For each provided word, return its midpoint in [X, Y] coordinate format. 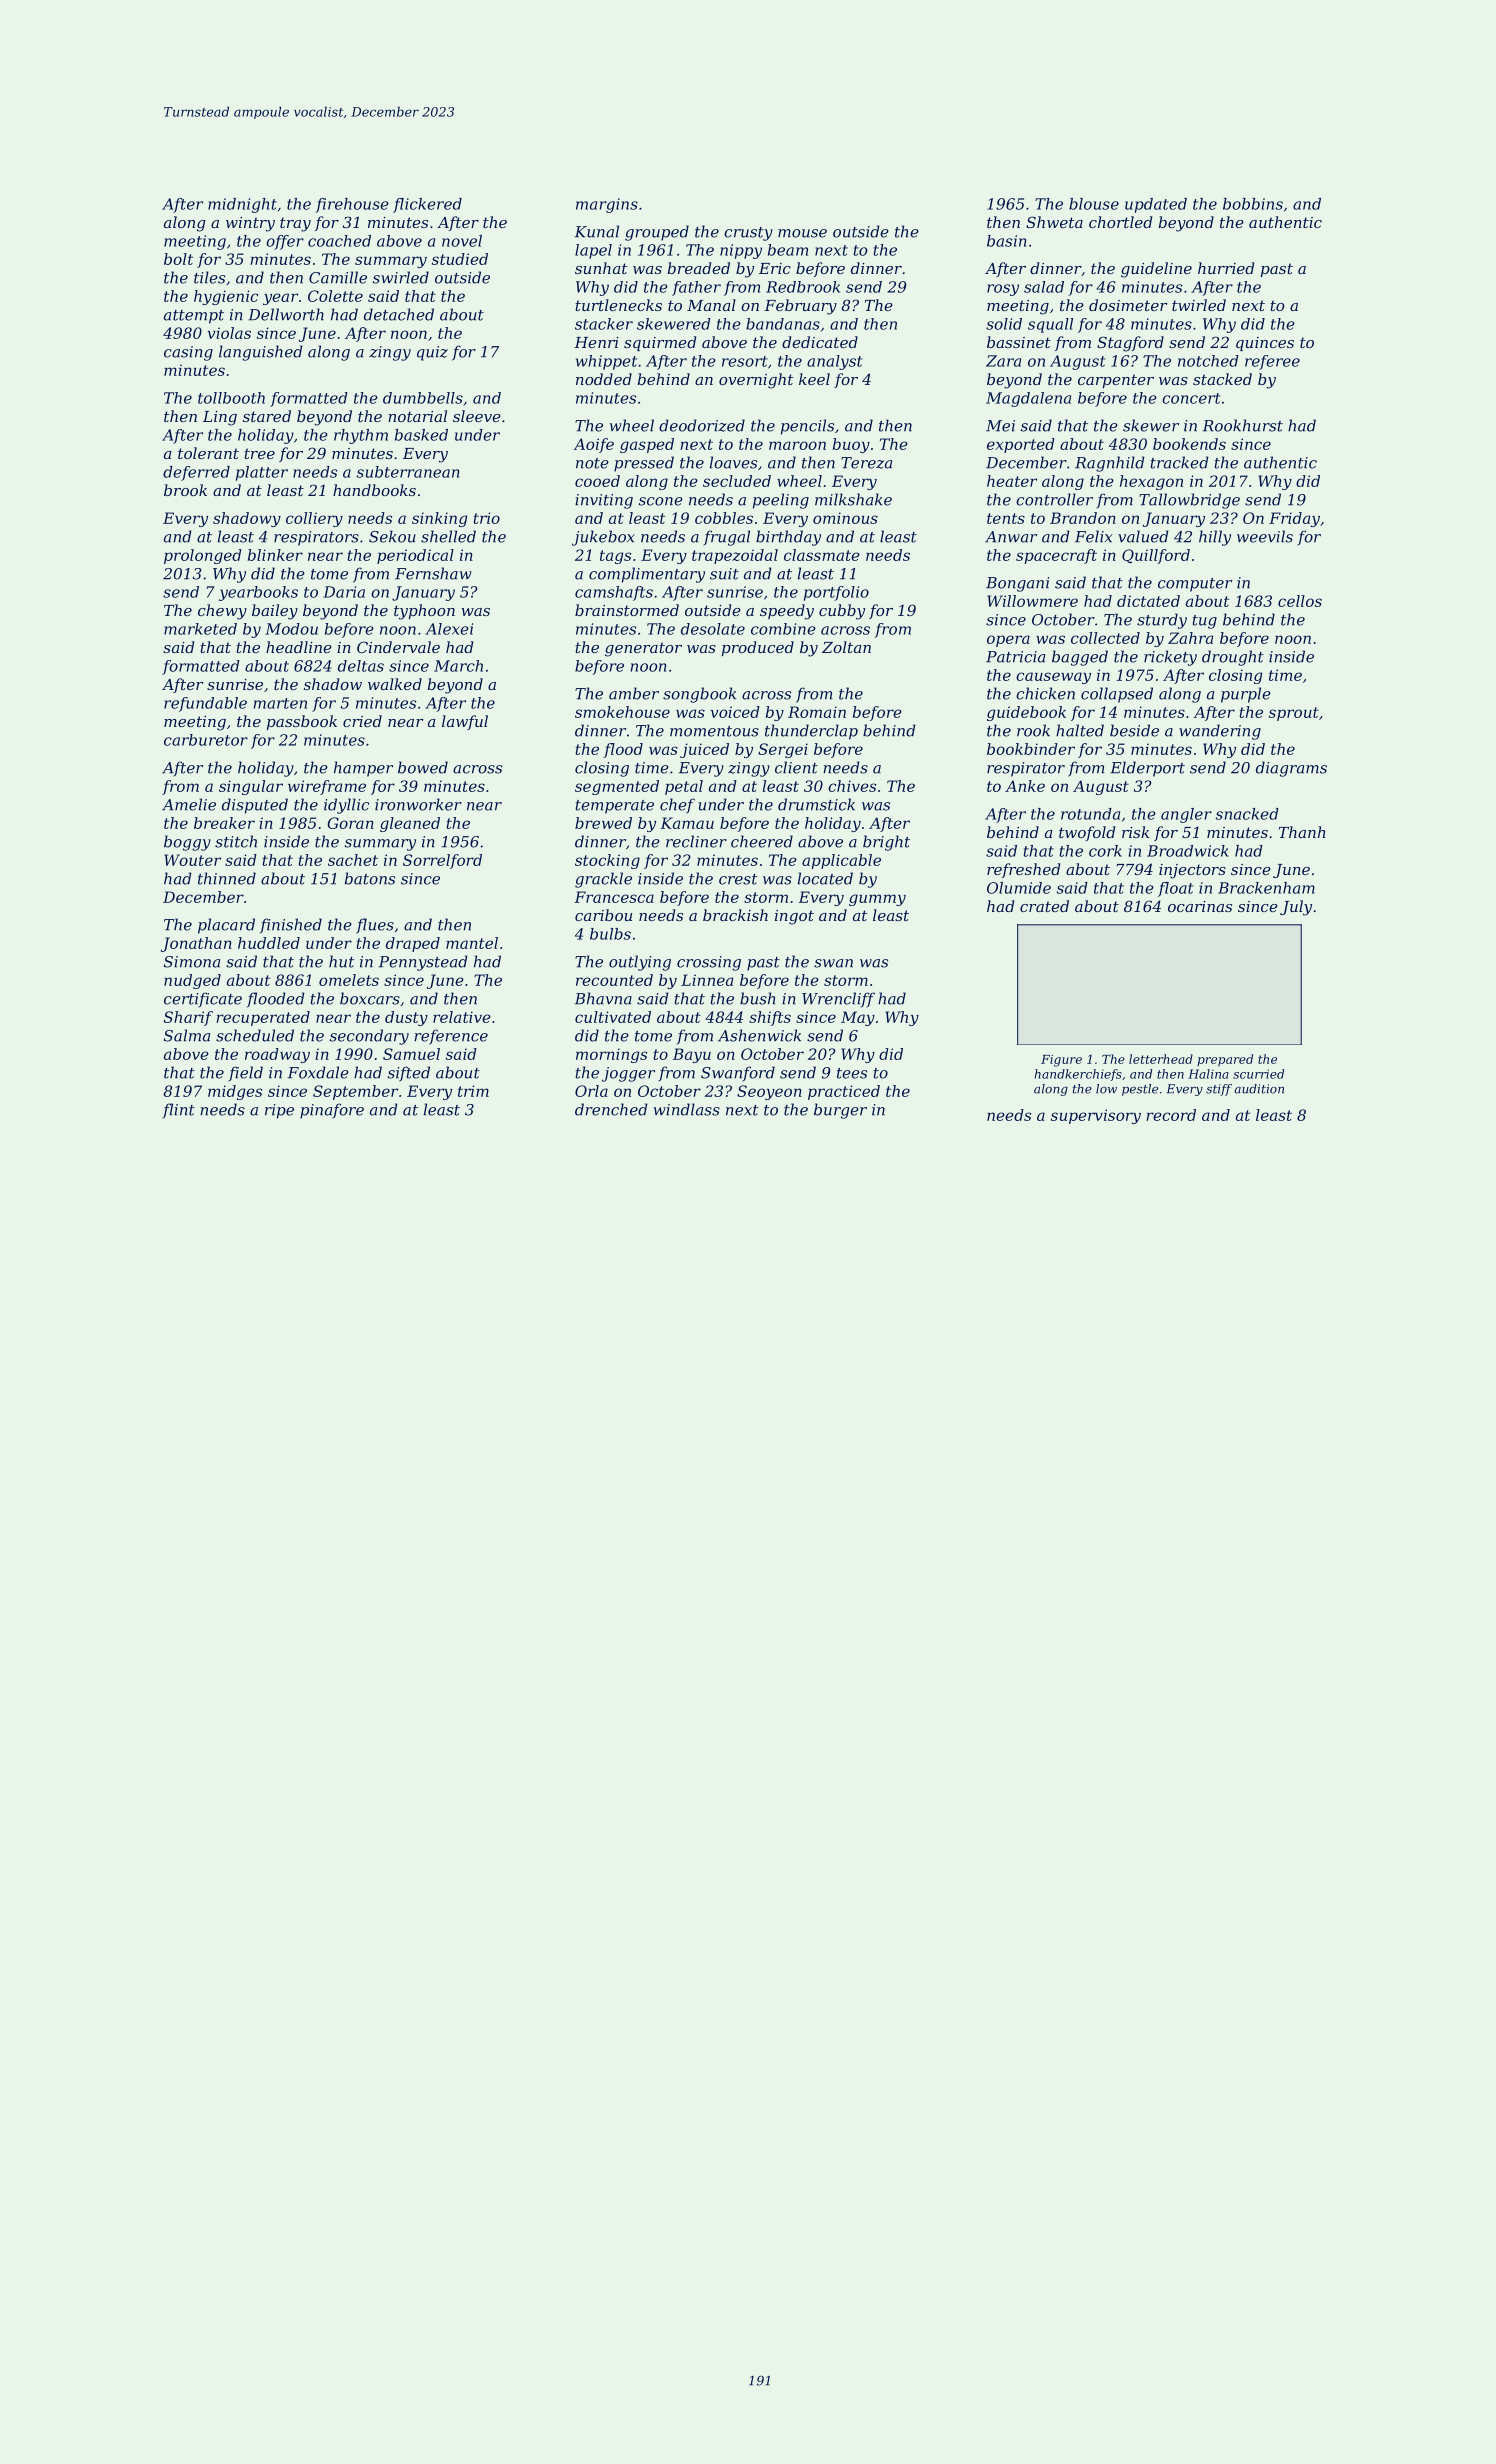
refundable [205, 704]
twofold [1087, 833]
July [1296, 908]
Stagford [1130, 344]
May [858, 1018]
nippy [741, 251]
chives [852, 786]
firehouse [352, 205]
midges [235, 1092]
